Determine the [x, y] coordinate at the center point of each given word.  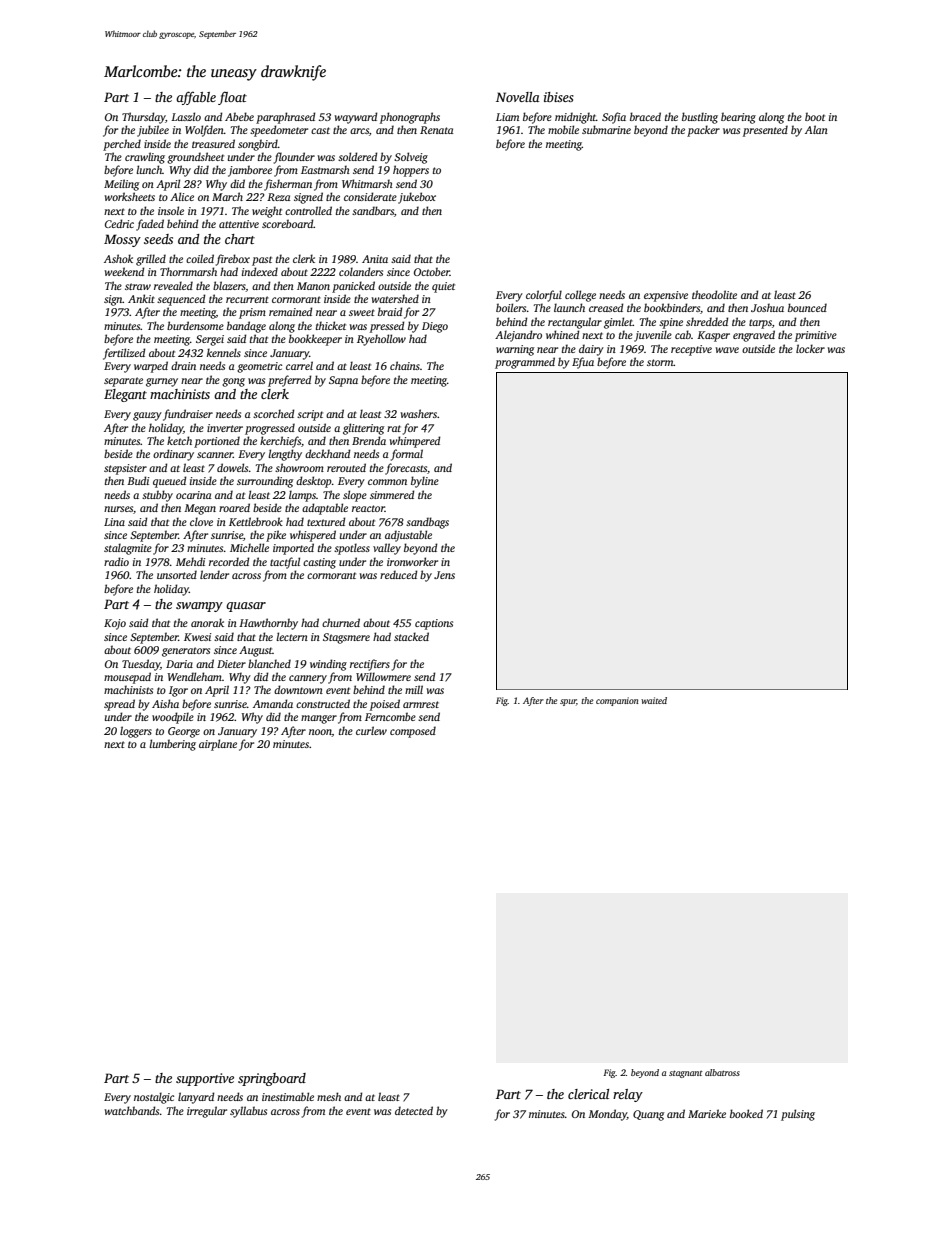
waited [654, 700]
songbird [258, 145]
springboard [272, 1079]
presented [765, 131]
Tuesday [141, 665]
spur [568, 702]
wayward [356, 118]
